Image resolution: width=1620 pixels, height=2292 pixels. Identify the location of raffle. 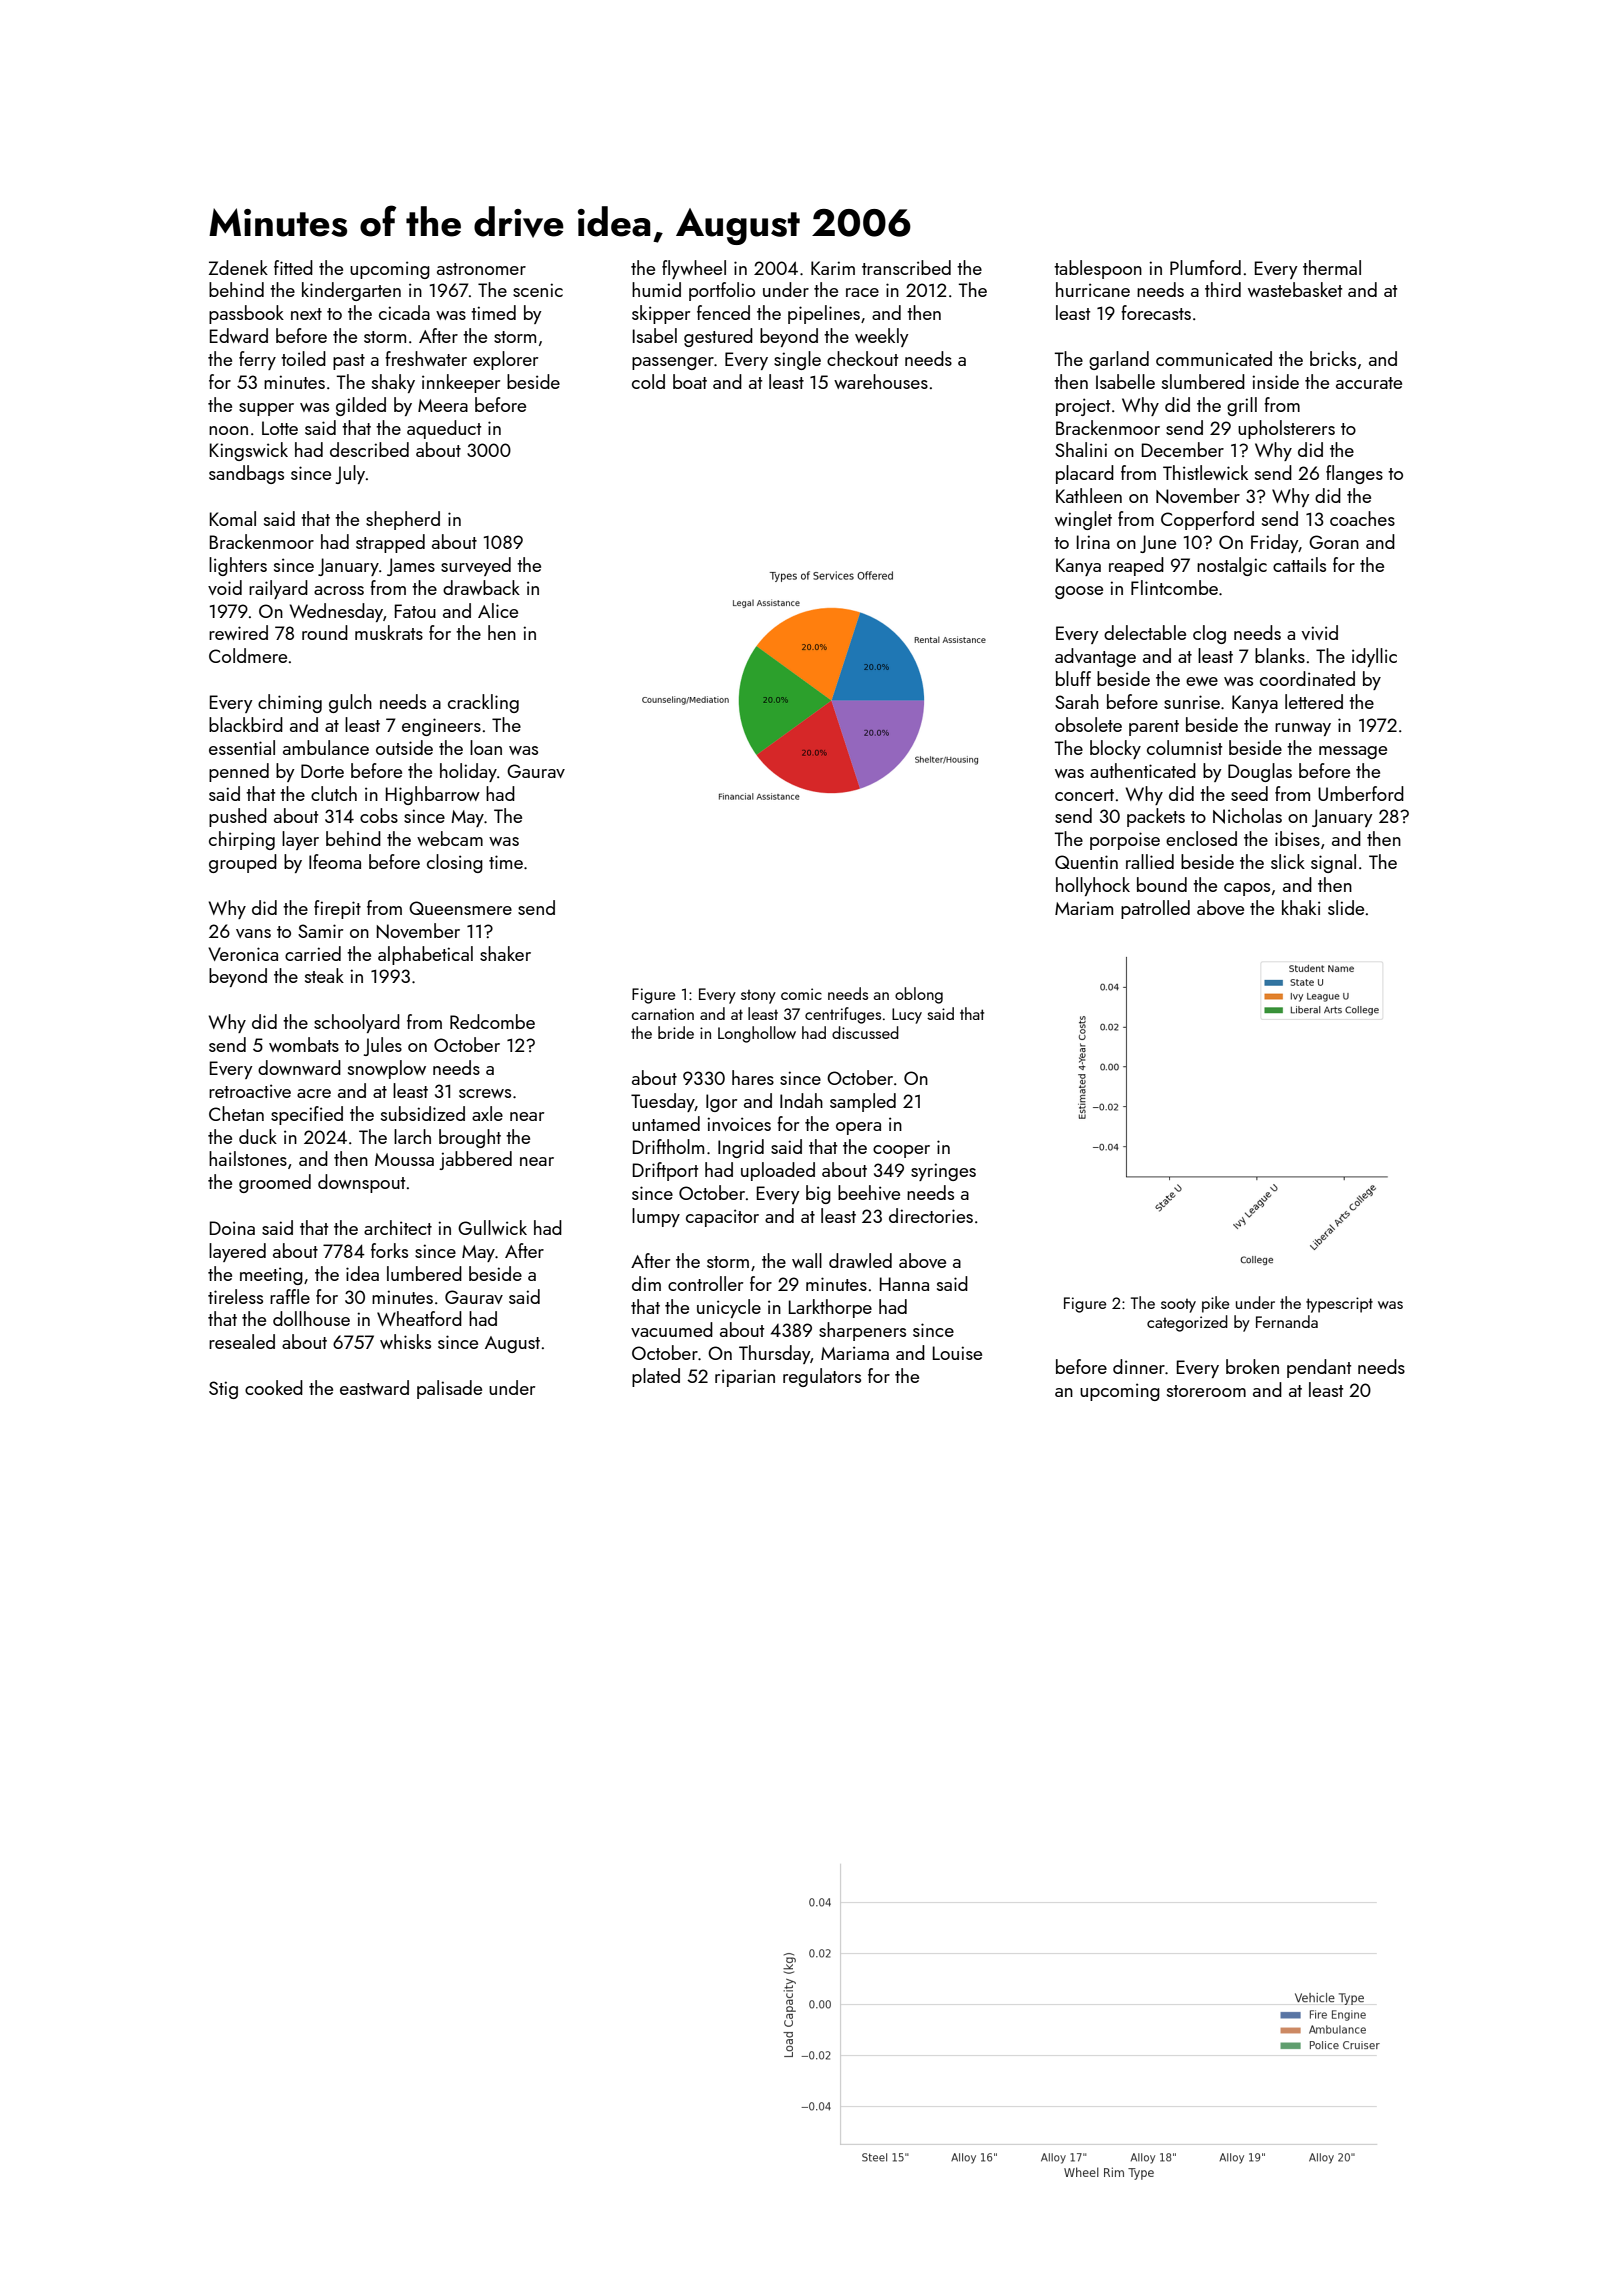
(290, 1296).
